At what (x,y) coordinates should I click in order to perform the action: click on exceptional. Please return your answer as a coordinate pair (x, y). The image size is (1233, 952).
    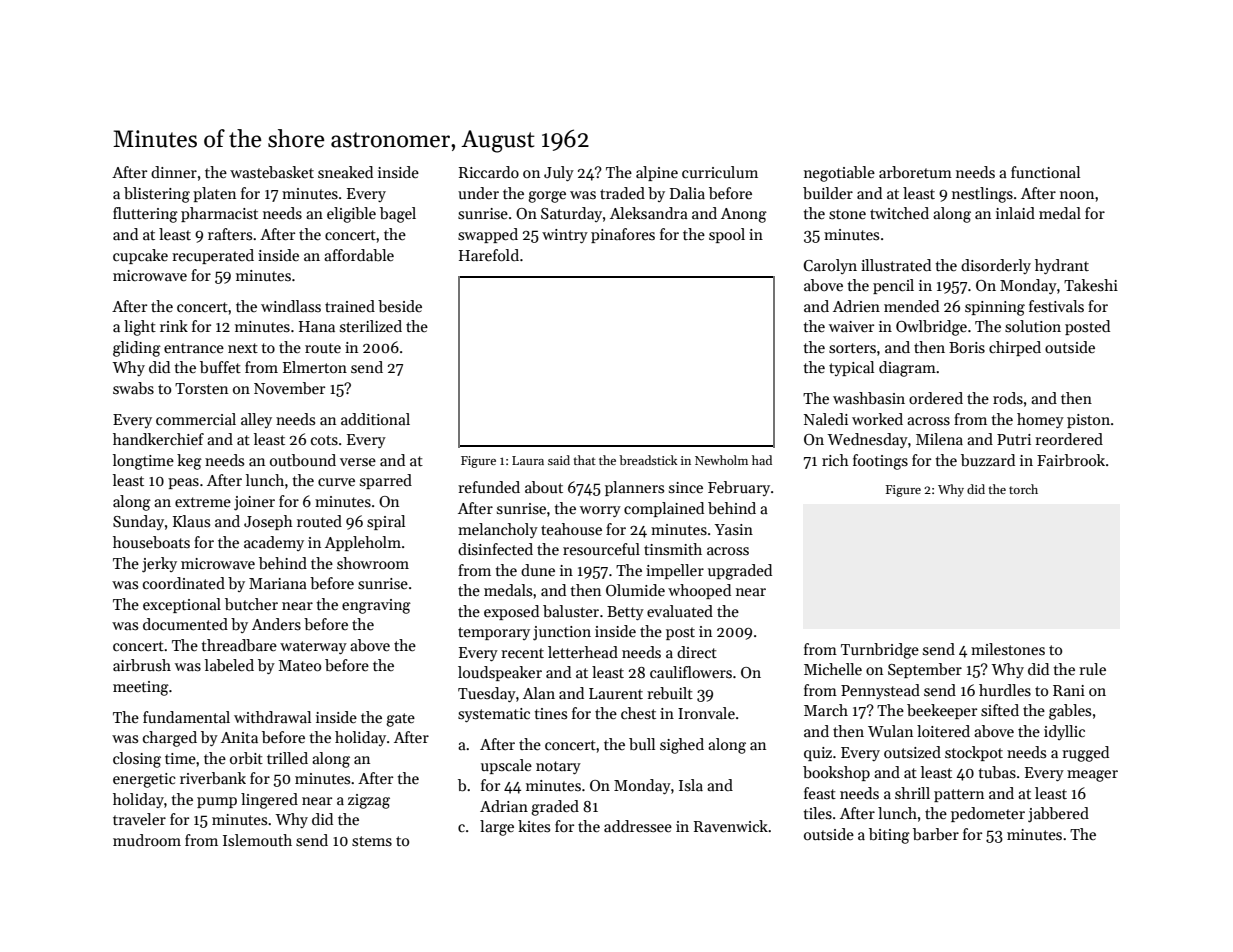
    Looking at the image, I should click on (182, 605).
